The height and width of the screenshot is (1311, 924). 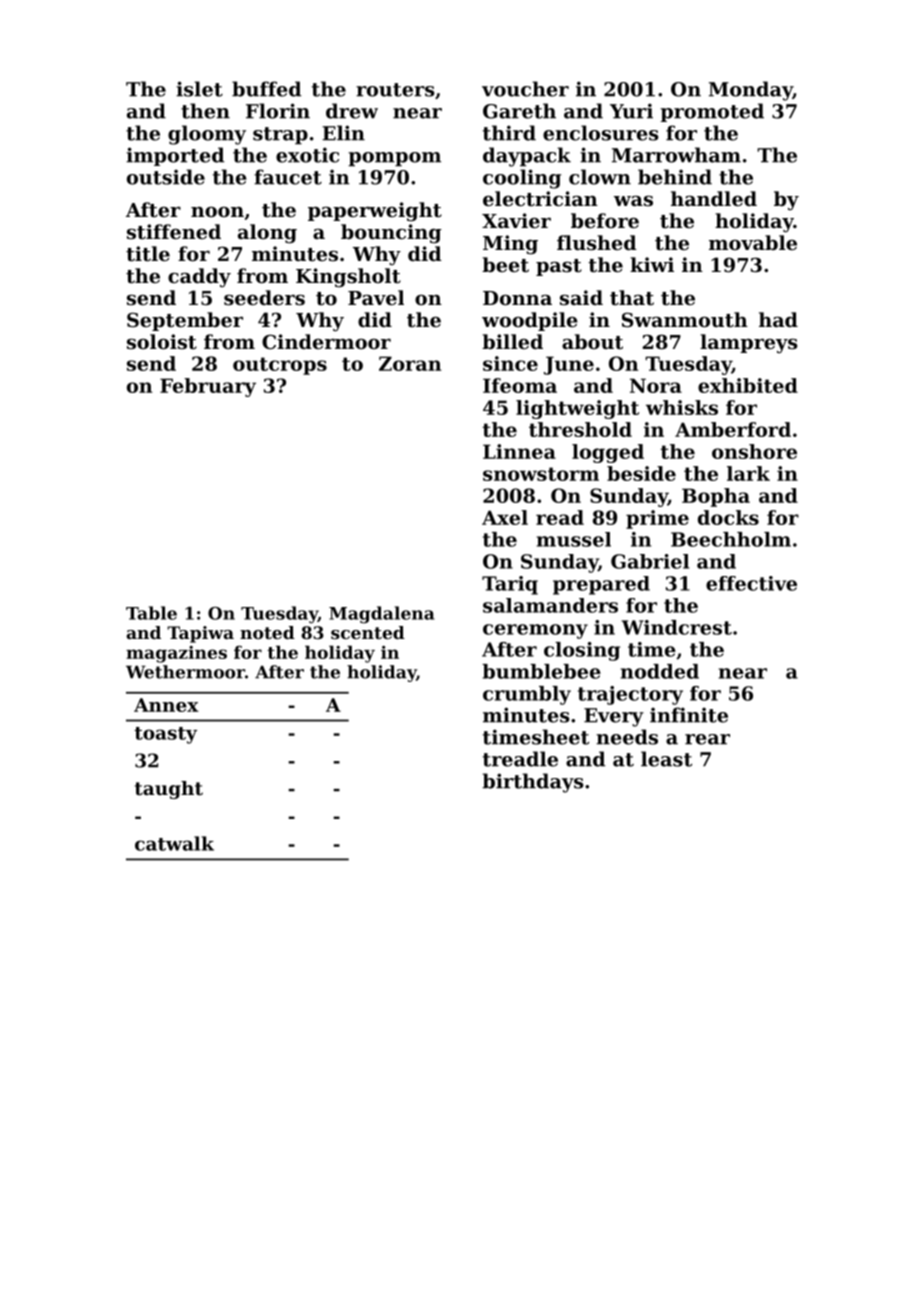 What do you see at coordinates (533, 783) in the screenshot?
I see `birthdays` at bounding box center [533, 783].
